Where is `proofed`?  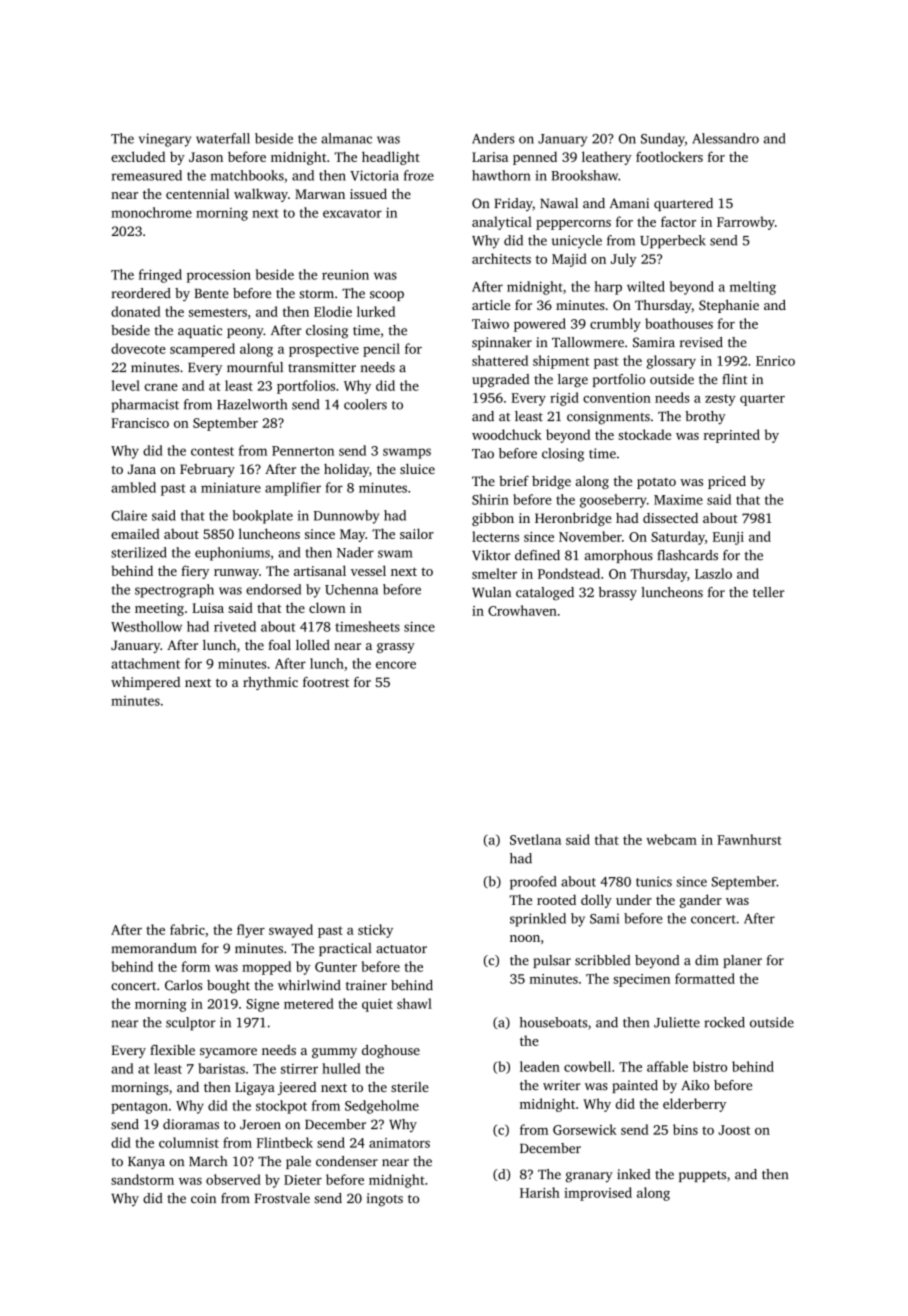
proofed is located at coordinates (533, 883).
